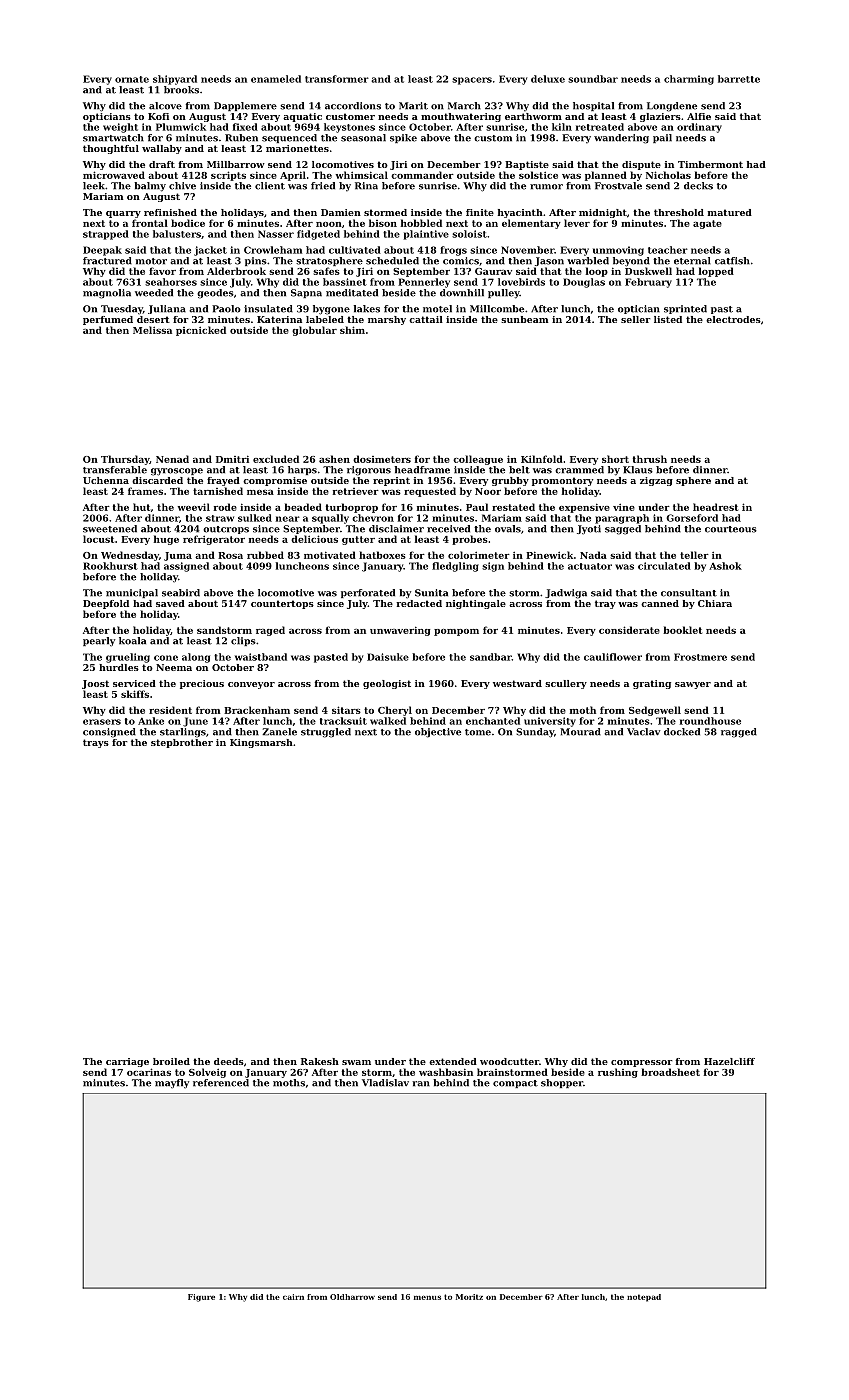 The image size is (849, 1400). I want to click on Anke, so click(151, 721).
